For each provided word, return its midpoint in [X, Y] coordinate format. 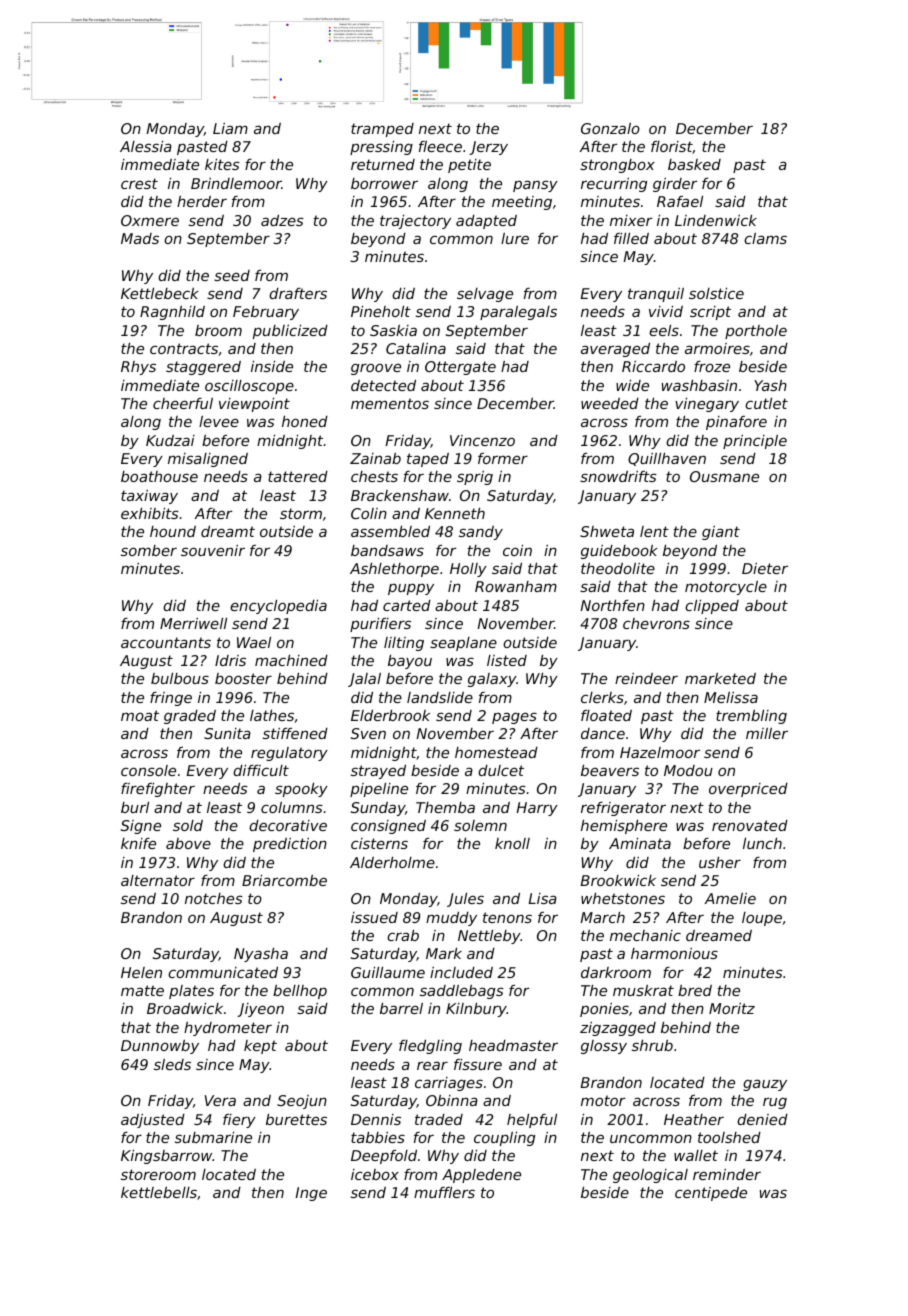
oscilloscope [249, 387]
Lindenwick [716, 220]
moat [140, 715]
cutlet [766, 403]
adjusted [153, 1121]
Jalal [364, 680]
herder [202, 201]
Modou [688, 770]
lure [515, 238]
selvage [485, 295]
